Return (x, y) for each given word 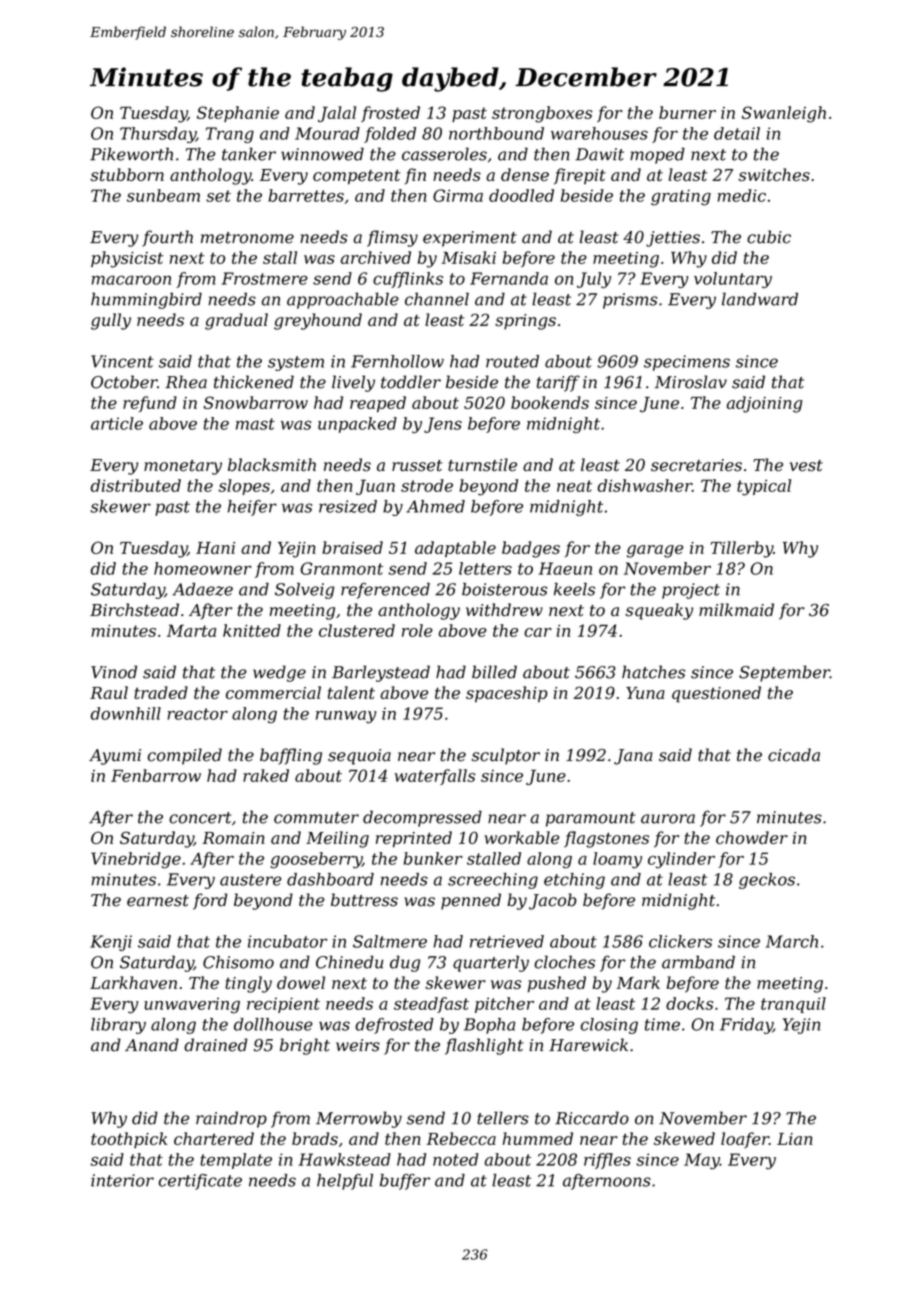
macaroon (131, 280)
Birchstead (134, 610)
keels (574, 589)
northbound (496, 133)
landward (760, 299)
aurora (668, 819)
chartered (214, 1138)
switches (774, 174)
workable (522, 837)
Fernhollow (397, 361)
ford (210, 901)
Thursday (158, 135)
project (691, 591)
